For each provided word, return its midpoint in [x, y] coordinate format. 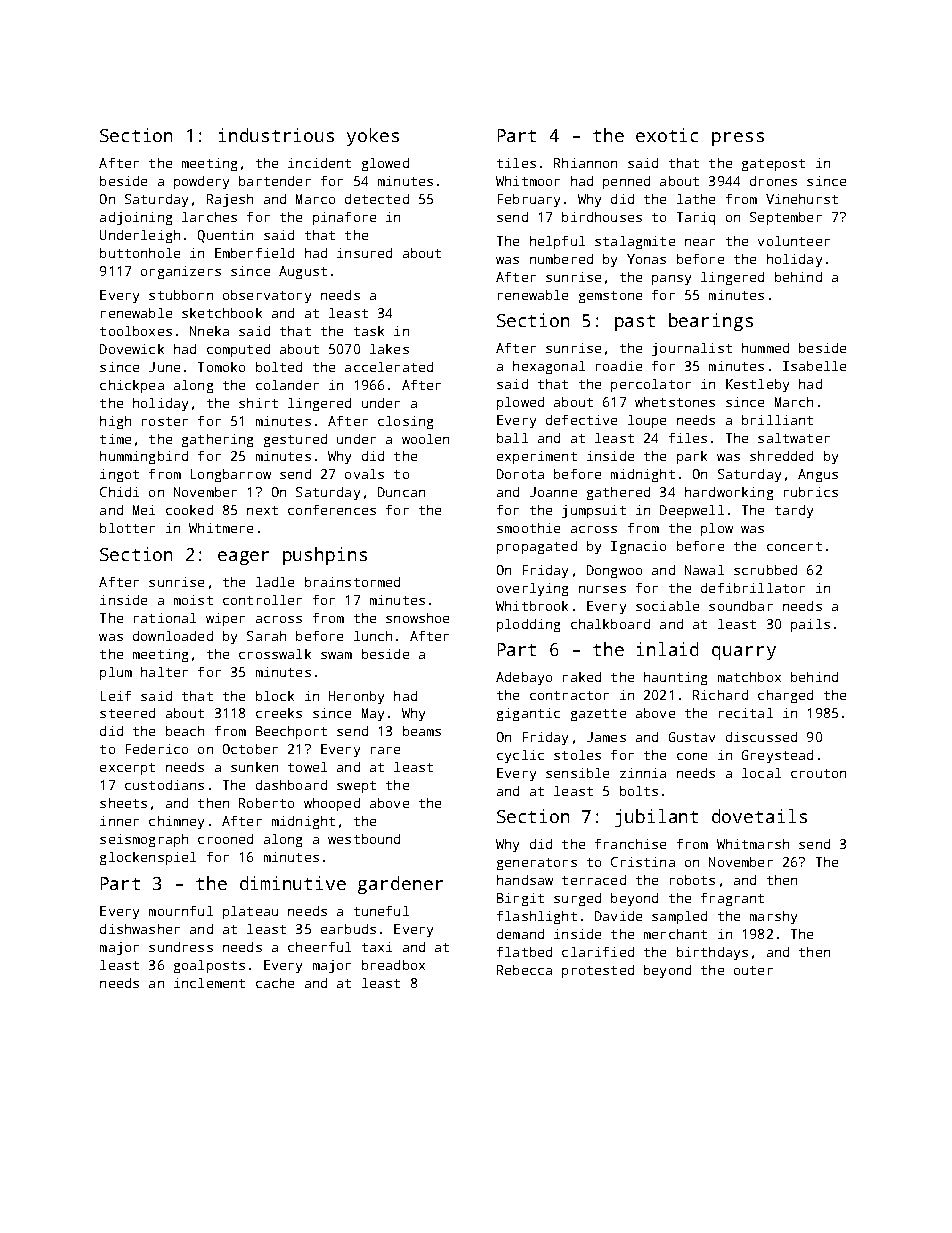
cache [275, 983]
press [738, 139]
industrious [276, 135]
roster [165, 421]
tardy [794, 511]
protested [598, 971]
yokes [373, 137]
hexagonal [549, 367]
